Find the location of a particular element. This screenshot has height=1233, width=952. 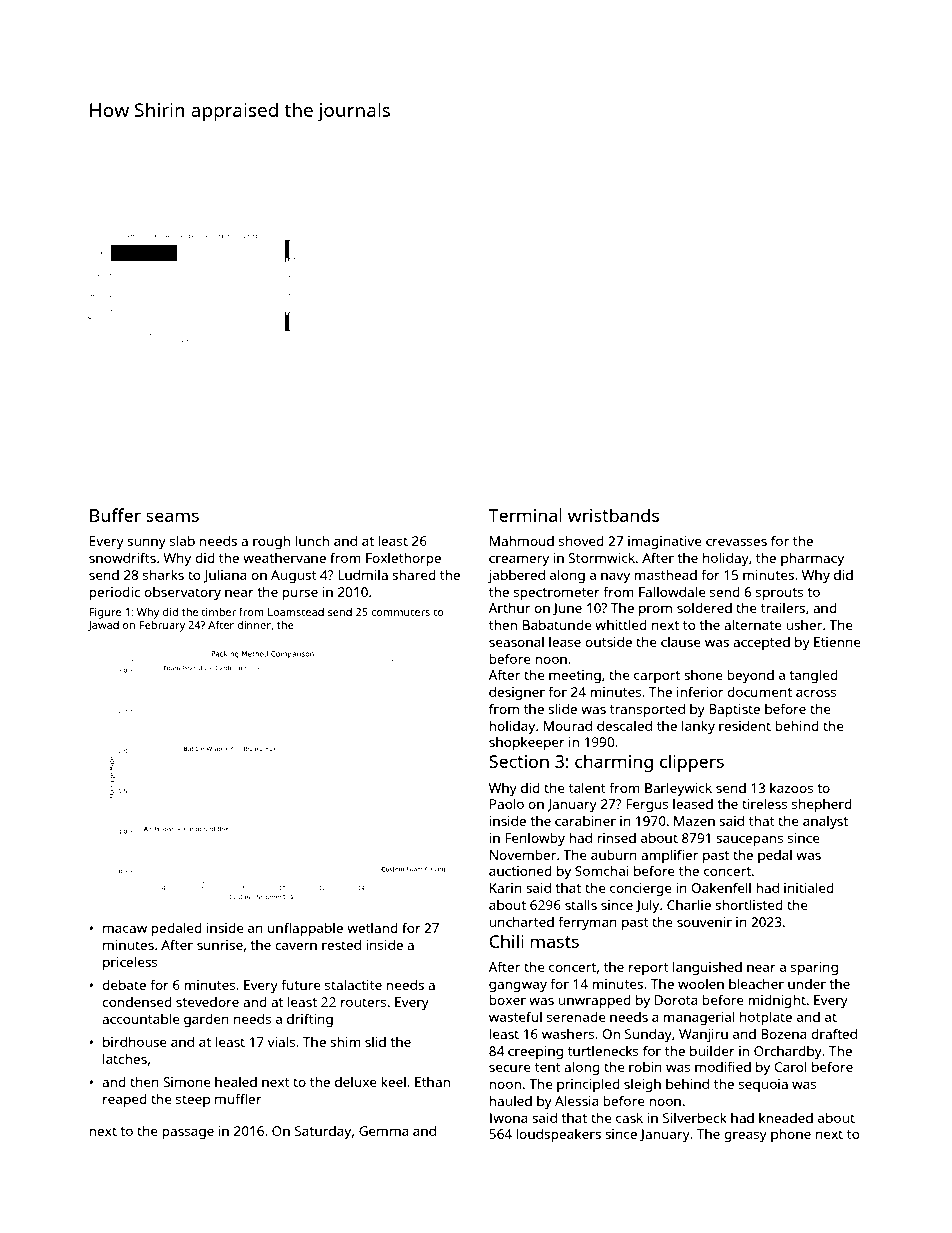

passage is located at coordinates (188, 1134).
